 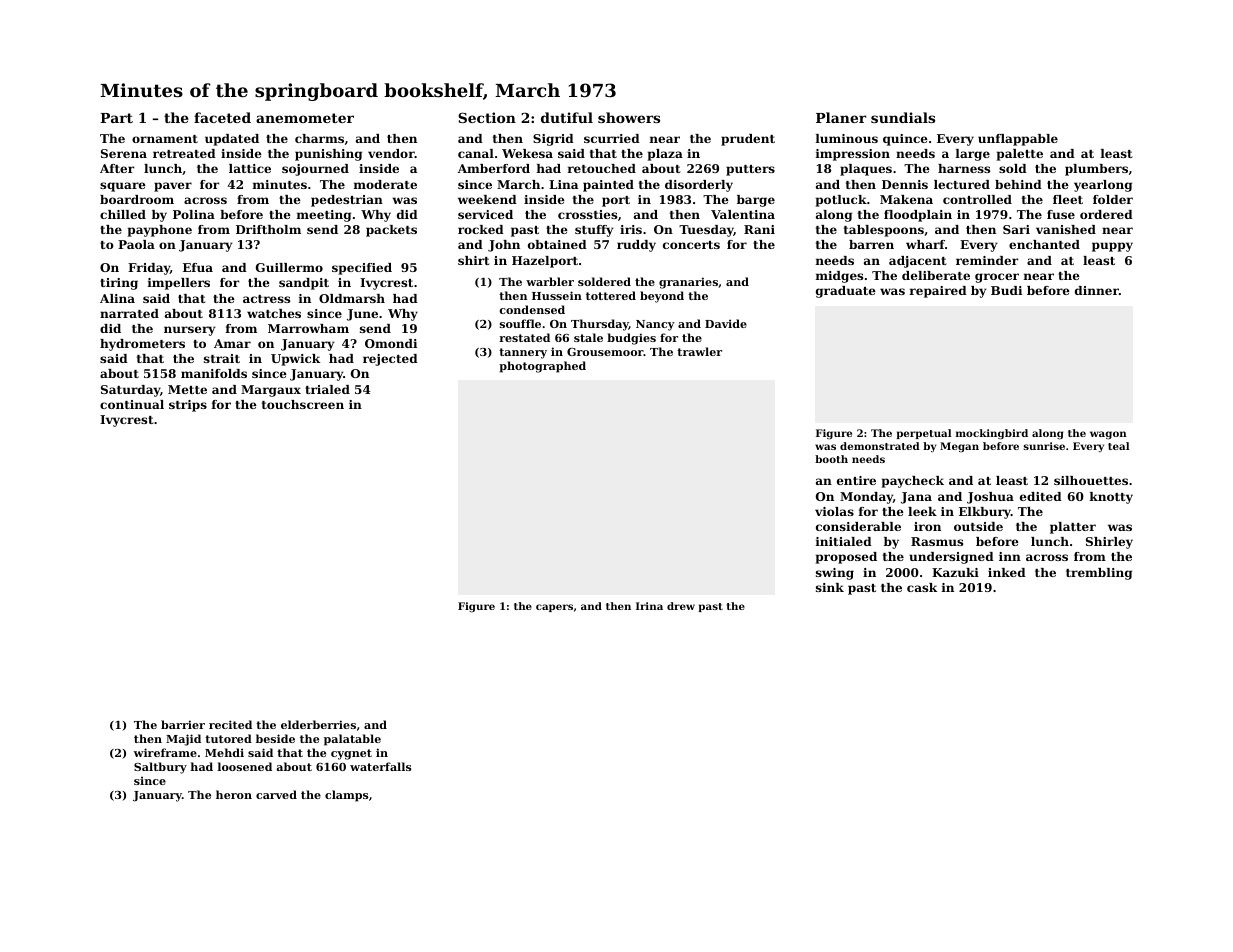 I want to click on heron, so click(x=234, y=794).
